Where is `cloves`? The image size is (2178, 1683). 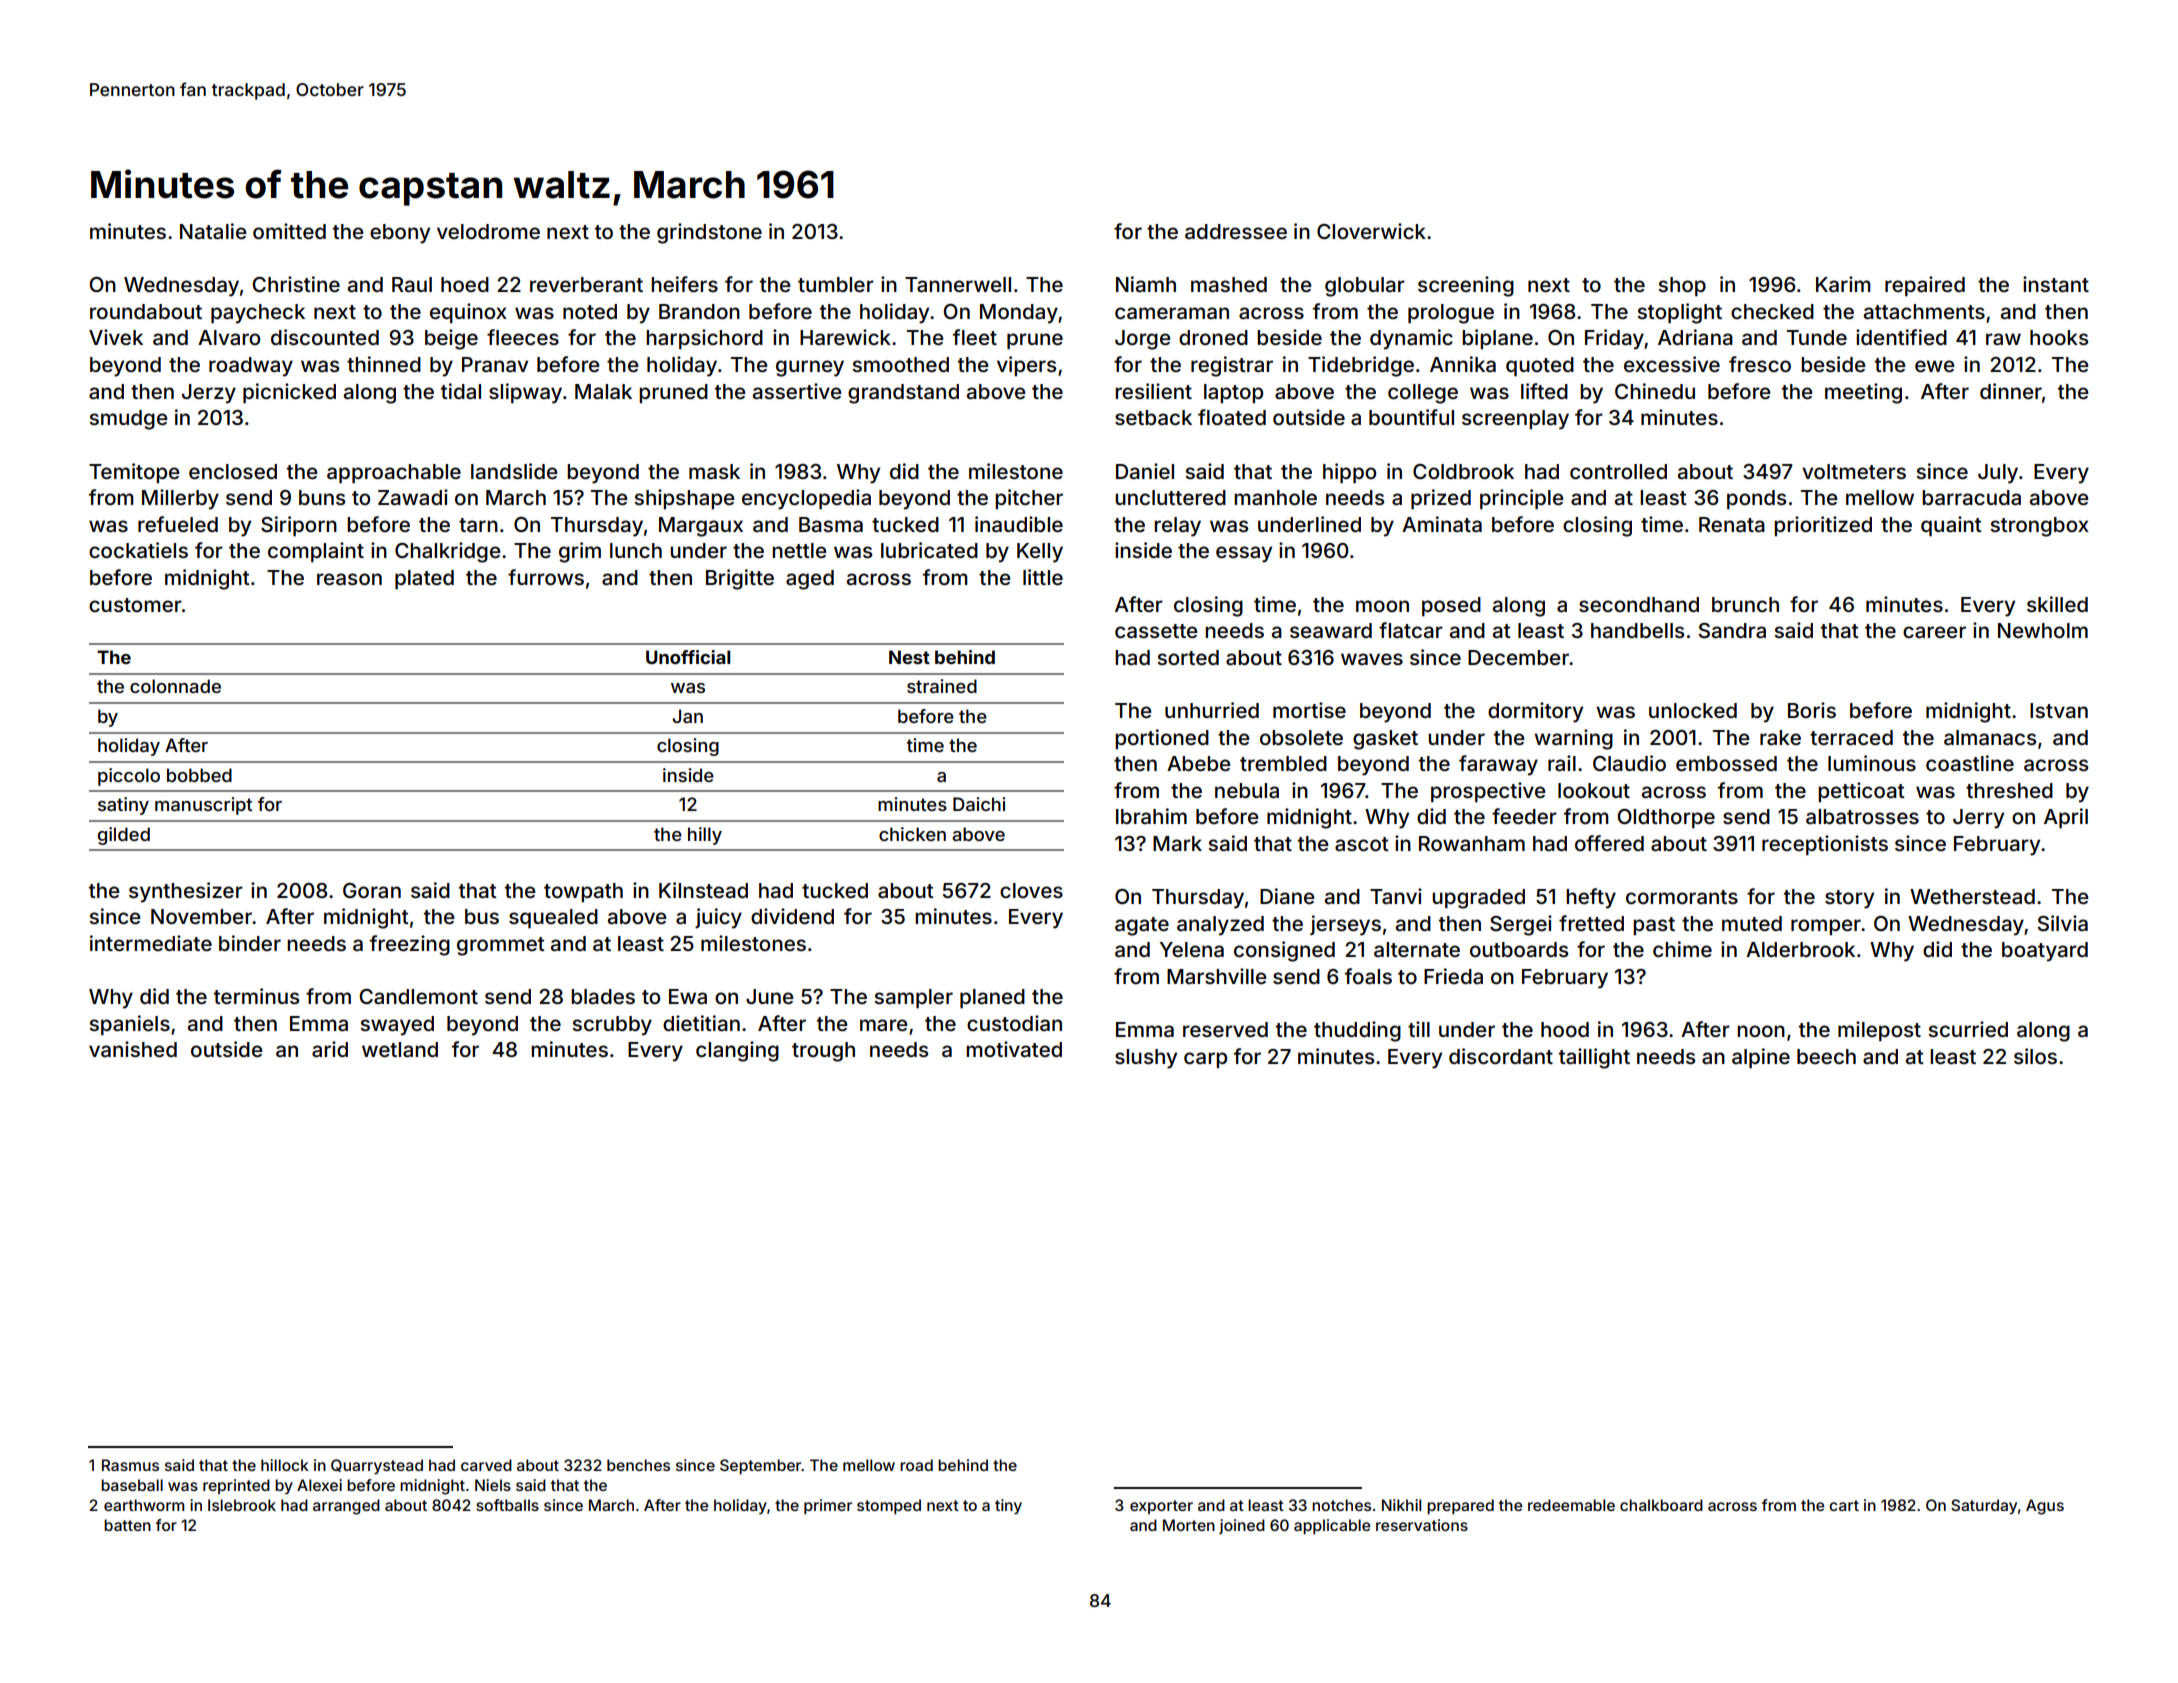 cloves is located at coordinates (1031, 890).
